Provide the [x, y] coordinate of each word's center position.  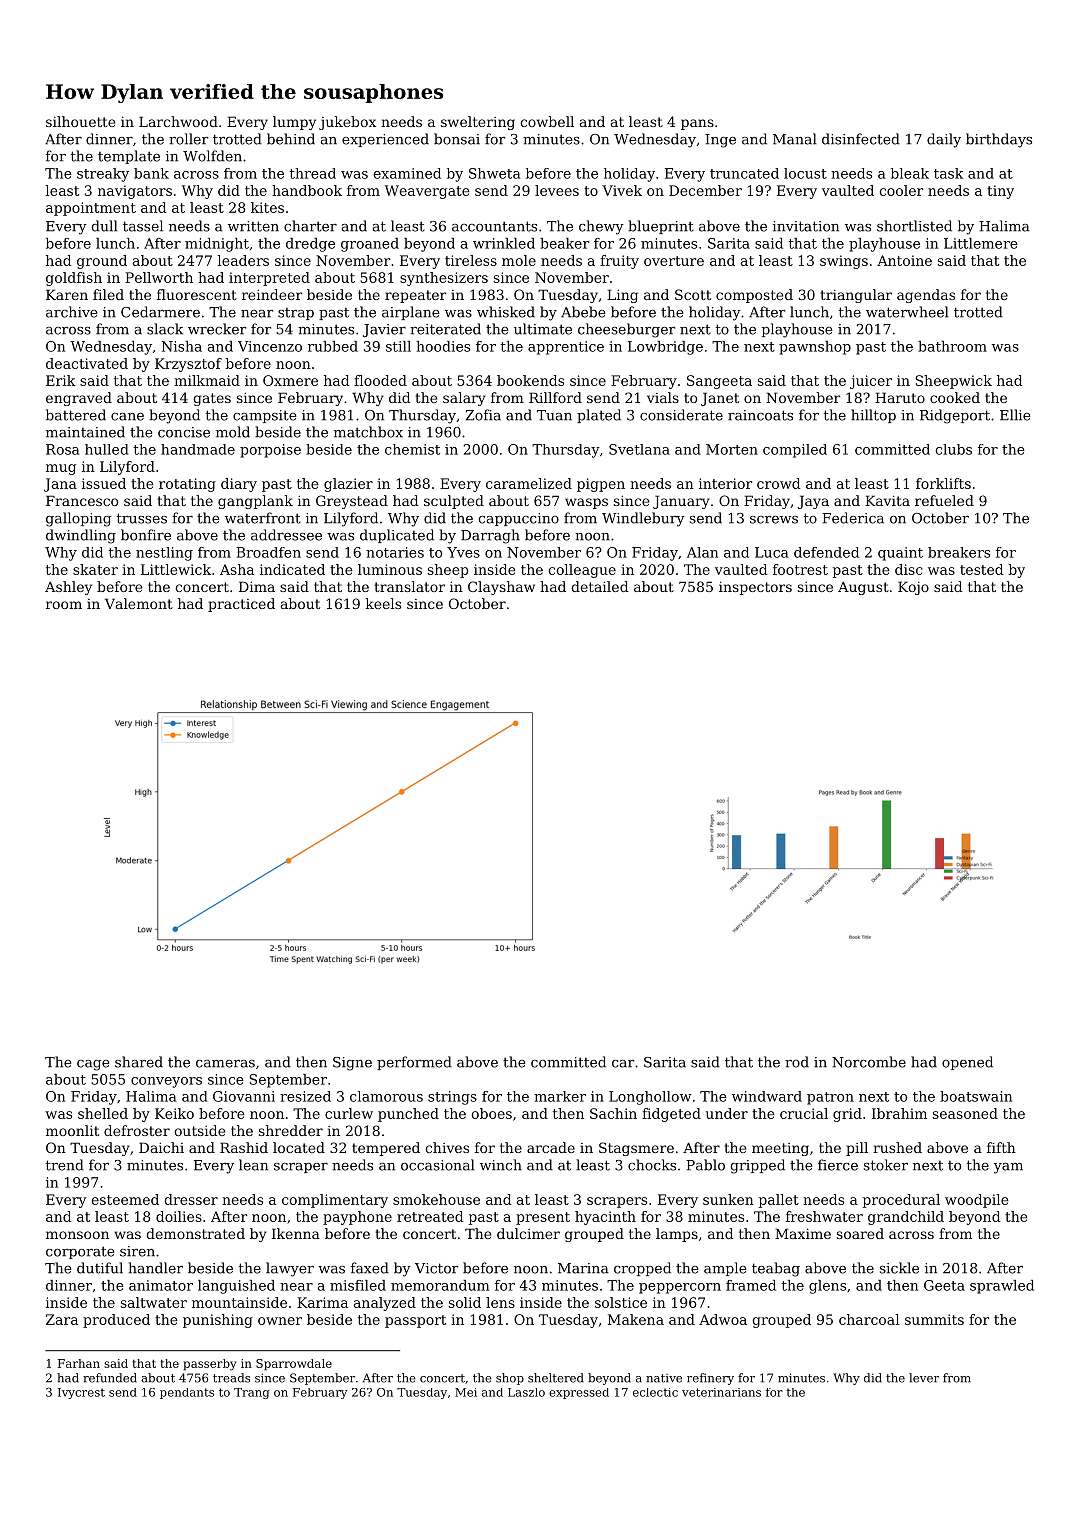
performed [414, 1063]
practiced [241, 605]
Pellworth [159, 277]
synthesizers [444, 279]
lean [253, 1165]
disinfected [861, 139]
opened [967, 1063]
